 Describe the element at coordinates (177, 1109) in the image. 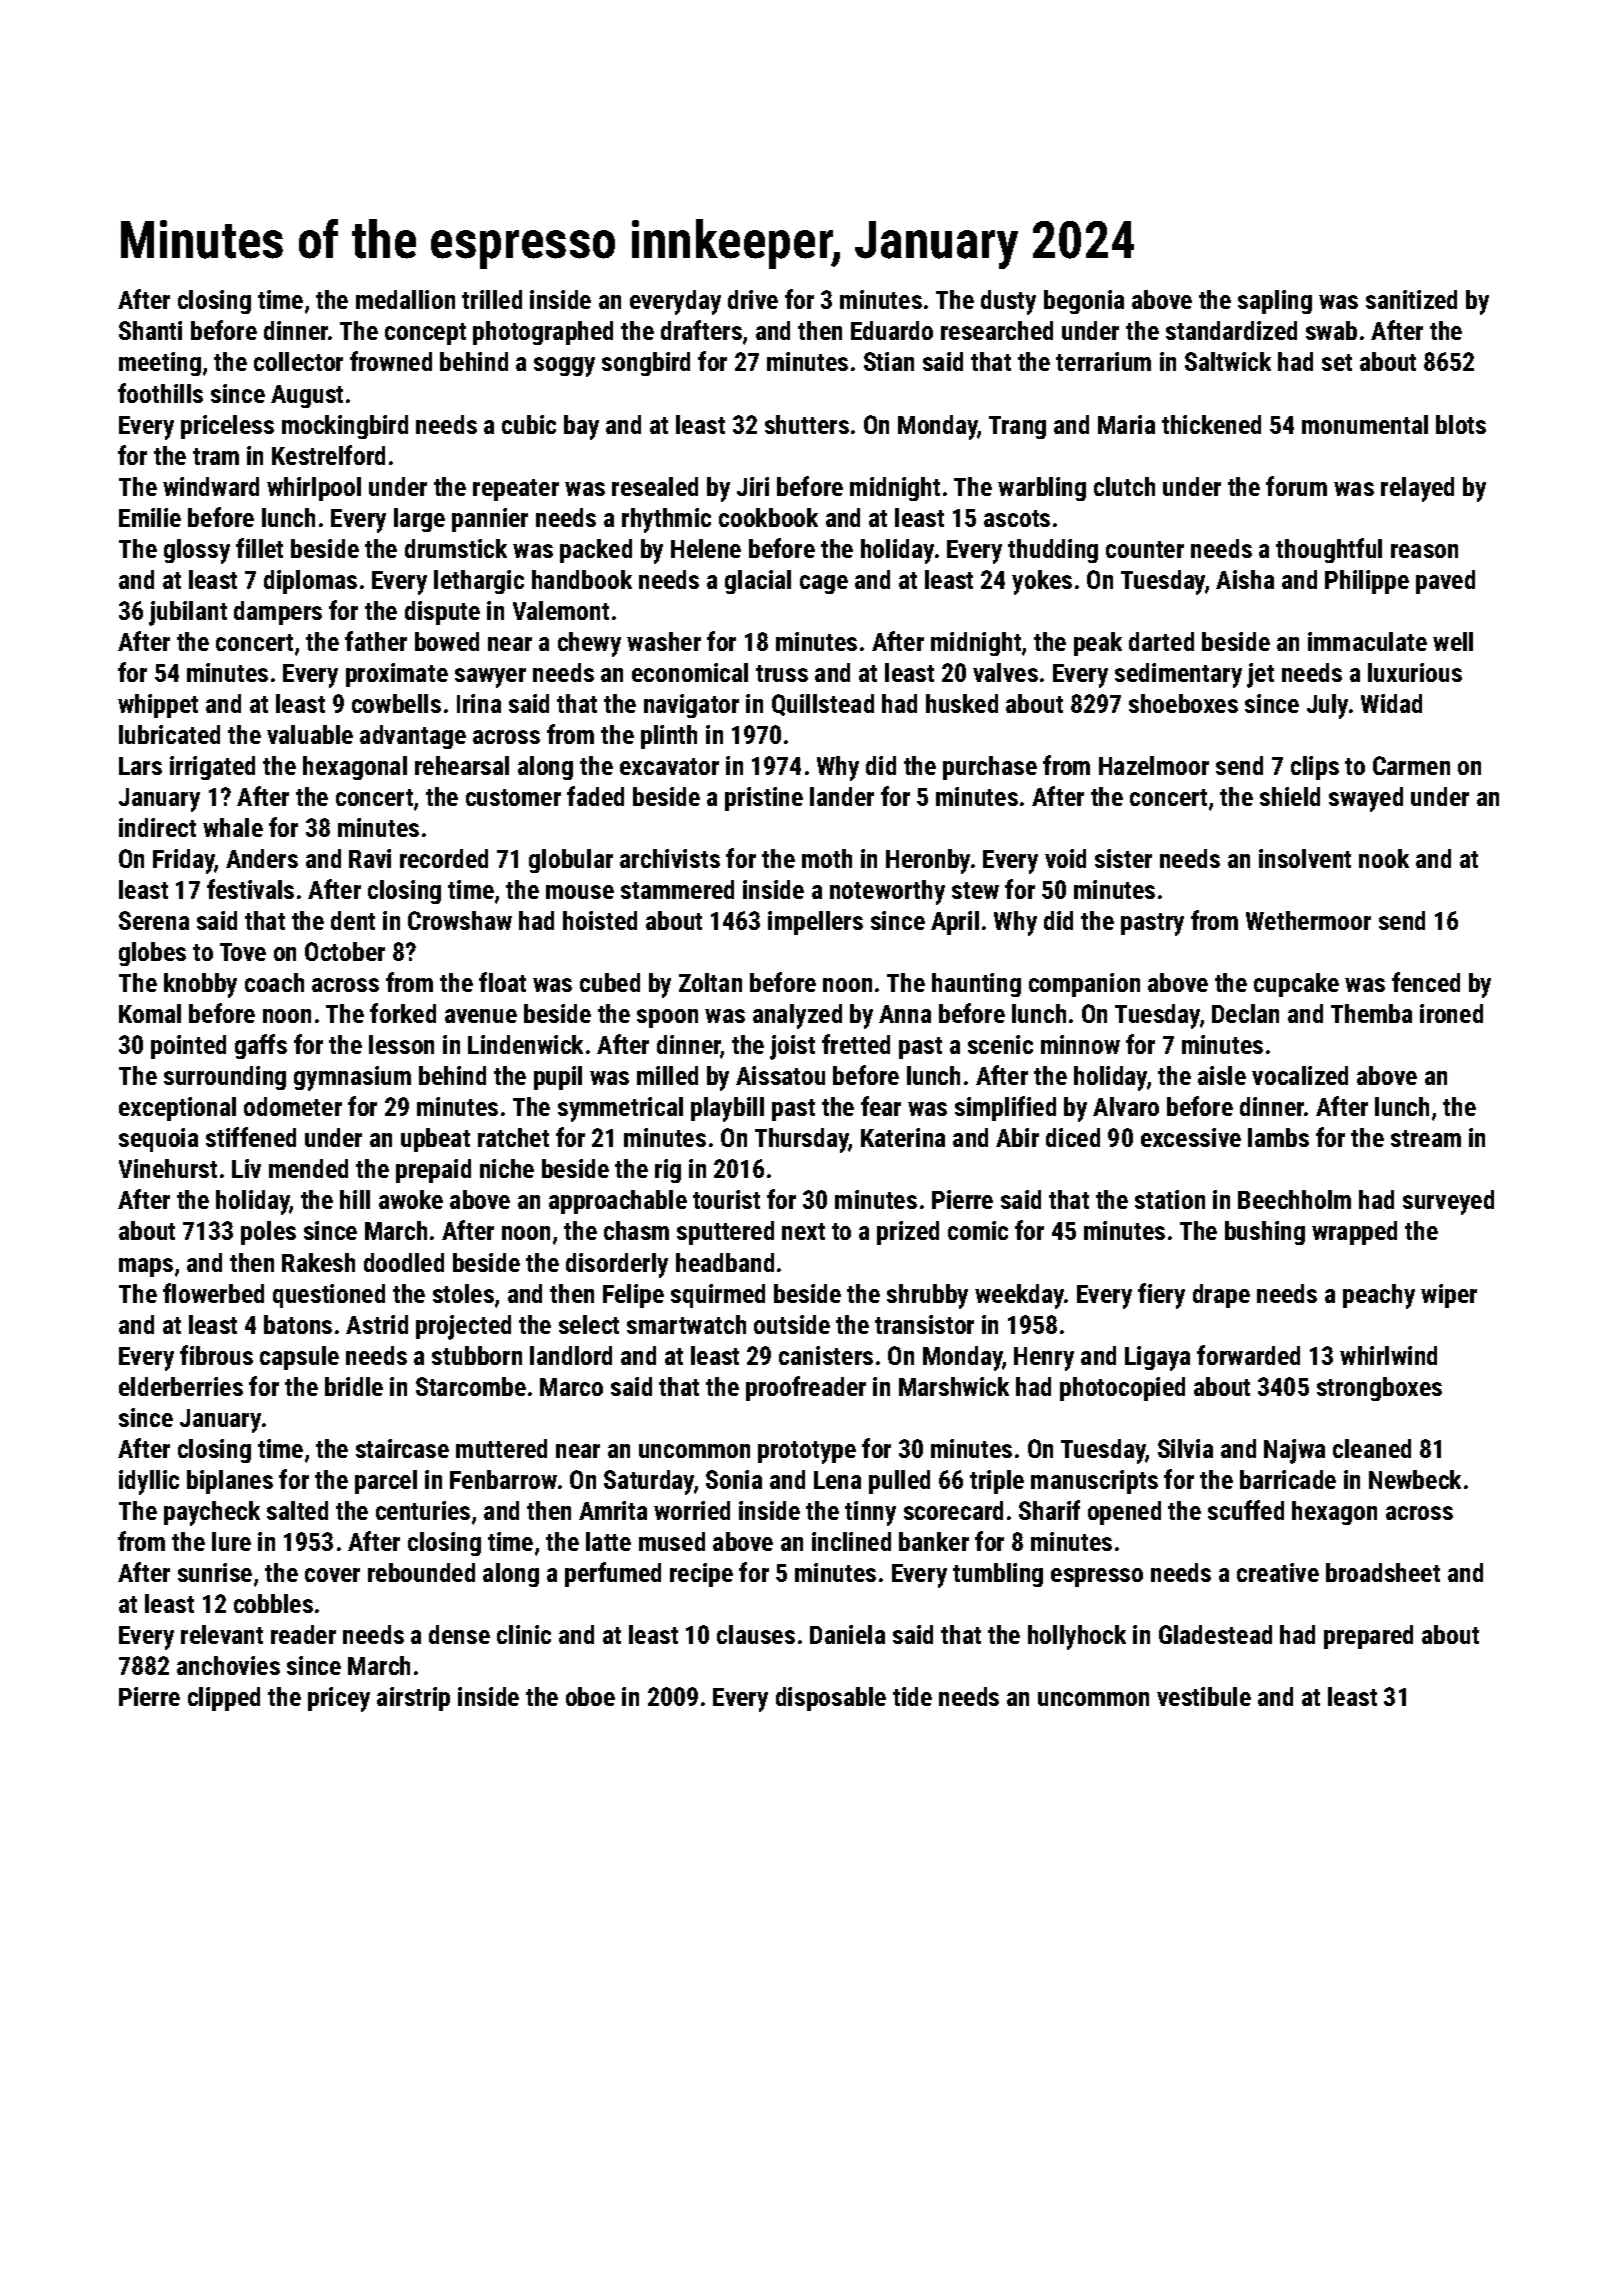

I see `exceptional` at that location.
